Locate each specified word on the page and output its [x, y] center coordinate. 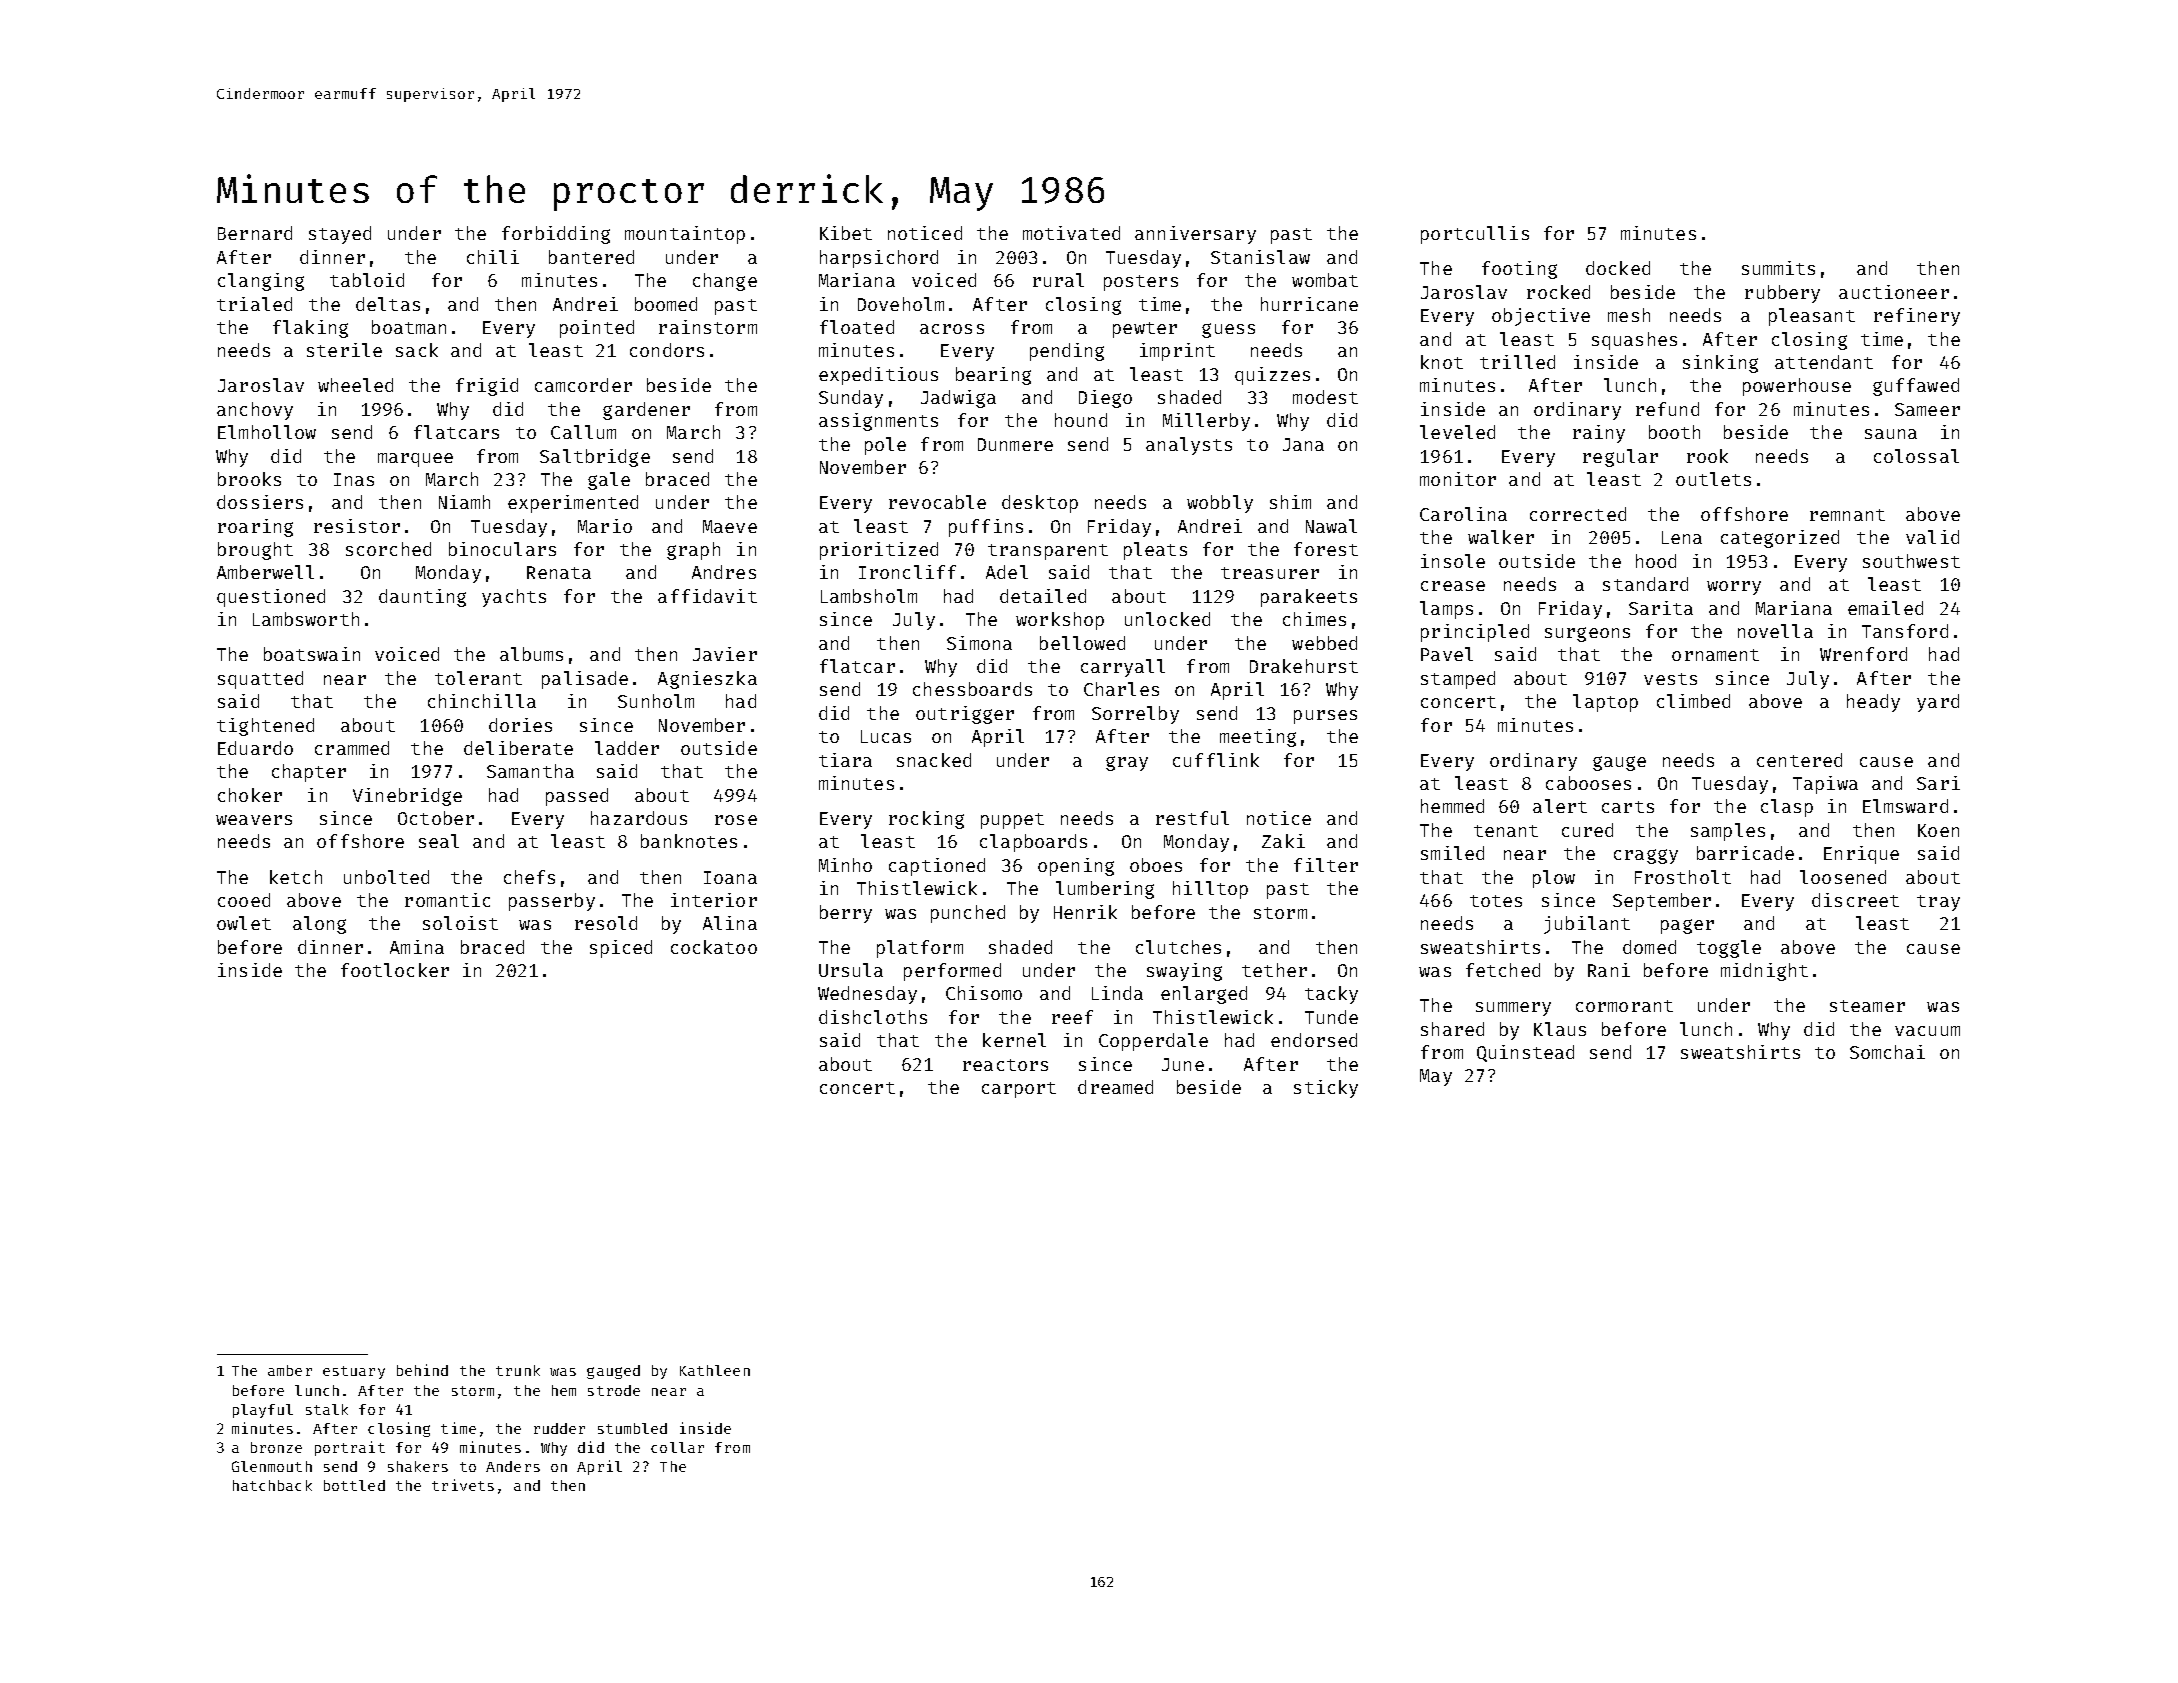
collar [677, 1447]
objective [1541, 317]
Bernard [255, 233]
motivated [1071, 233]
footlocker [395, 970]
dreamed [1115, 1087]
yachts [514, 598]
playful [263, 1411]
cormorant [1624, 1006]
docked [1618, 268]
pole [885, 446]
